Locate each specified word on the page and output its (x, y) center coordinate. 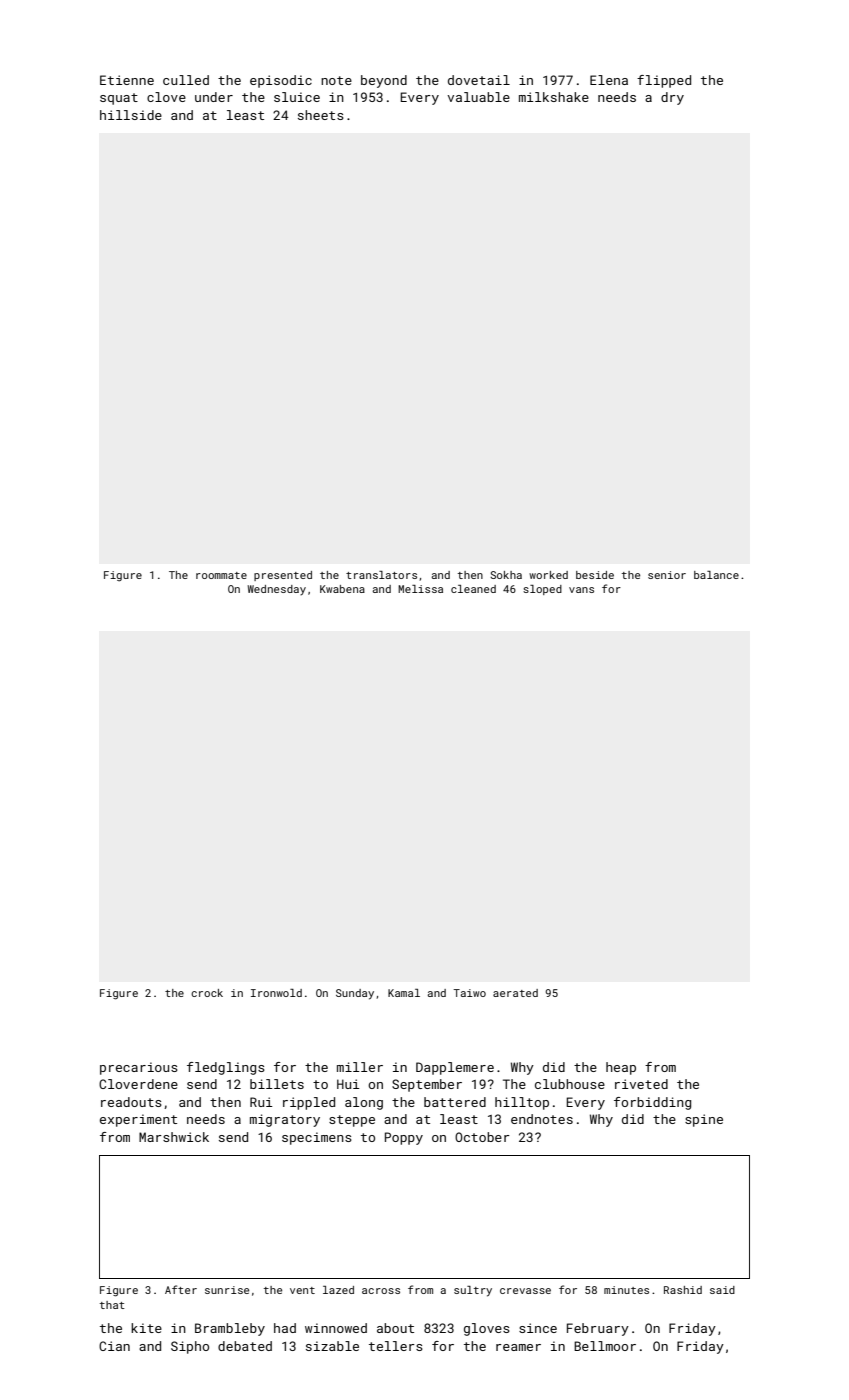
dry (672, 98)
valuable (478, 97)
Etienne (127, 80)
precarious (139, 1068)
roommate (221, 575)
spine (704, 1120)
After (181, 1289)
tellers (396, 1346)
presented (283, 576)
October (482, 1137)
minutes (626, 1290)
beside (595, 575)
